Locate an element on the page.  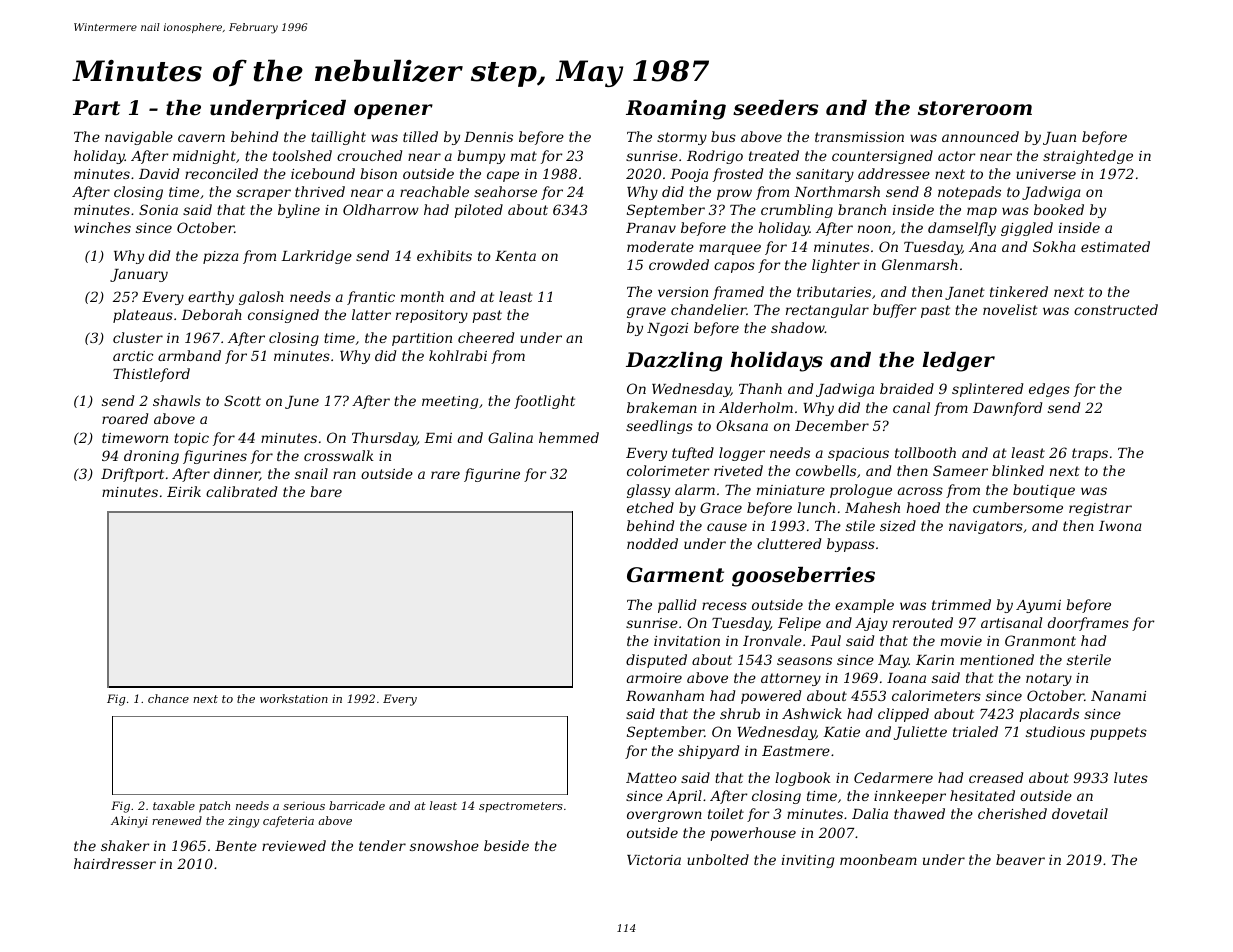
constructed is located at coordinates (1116, 309).
